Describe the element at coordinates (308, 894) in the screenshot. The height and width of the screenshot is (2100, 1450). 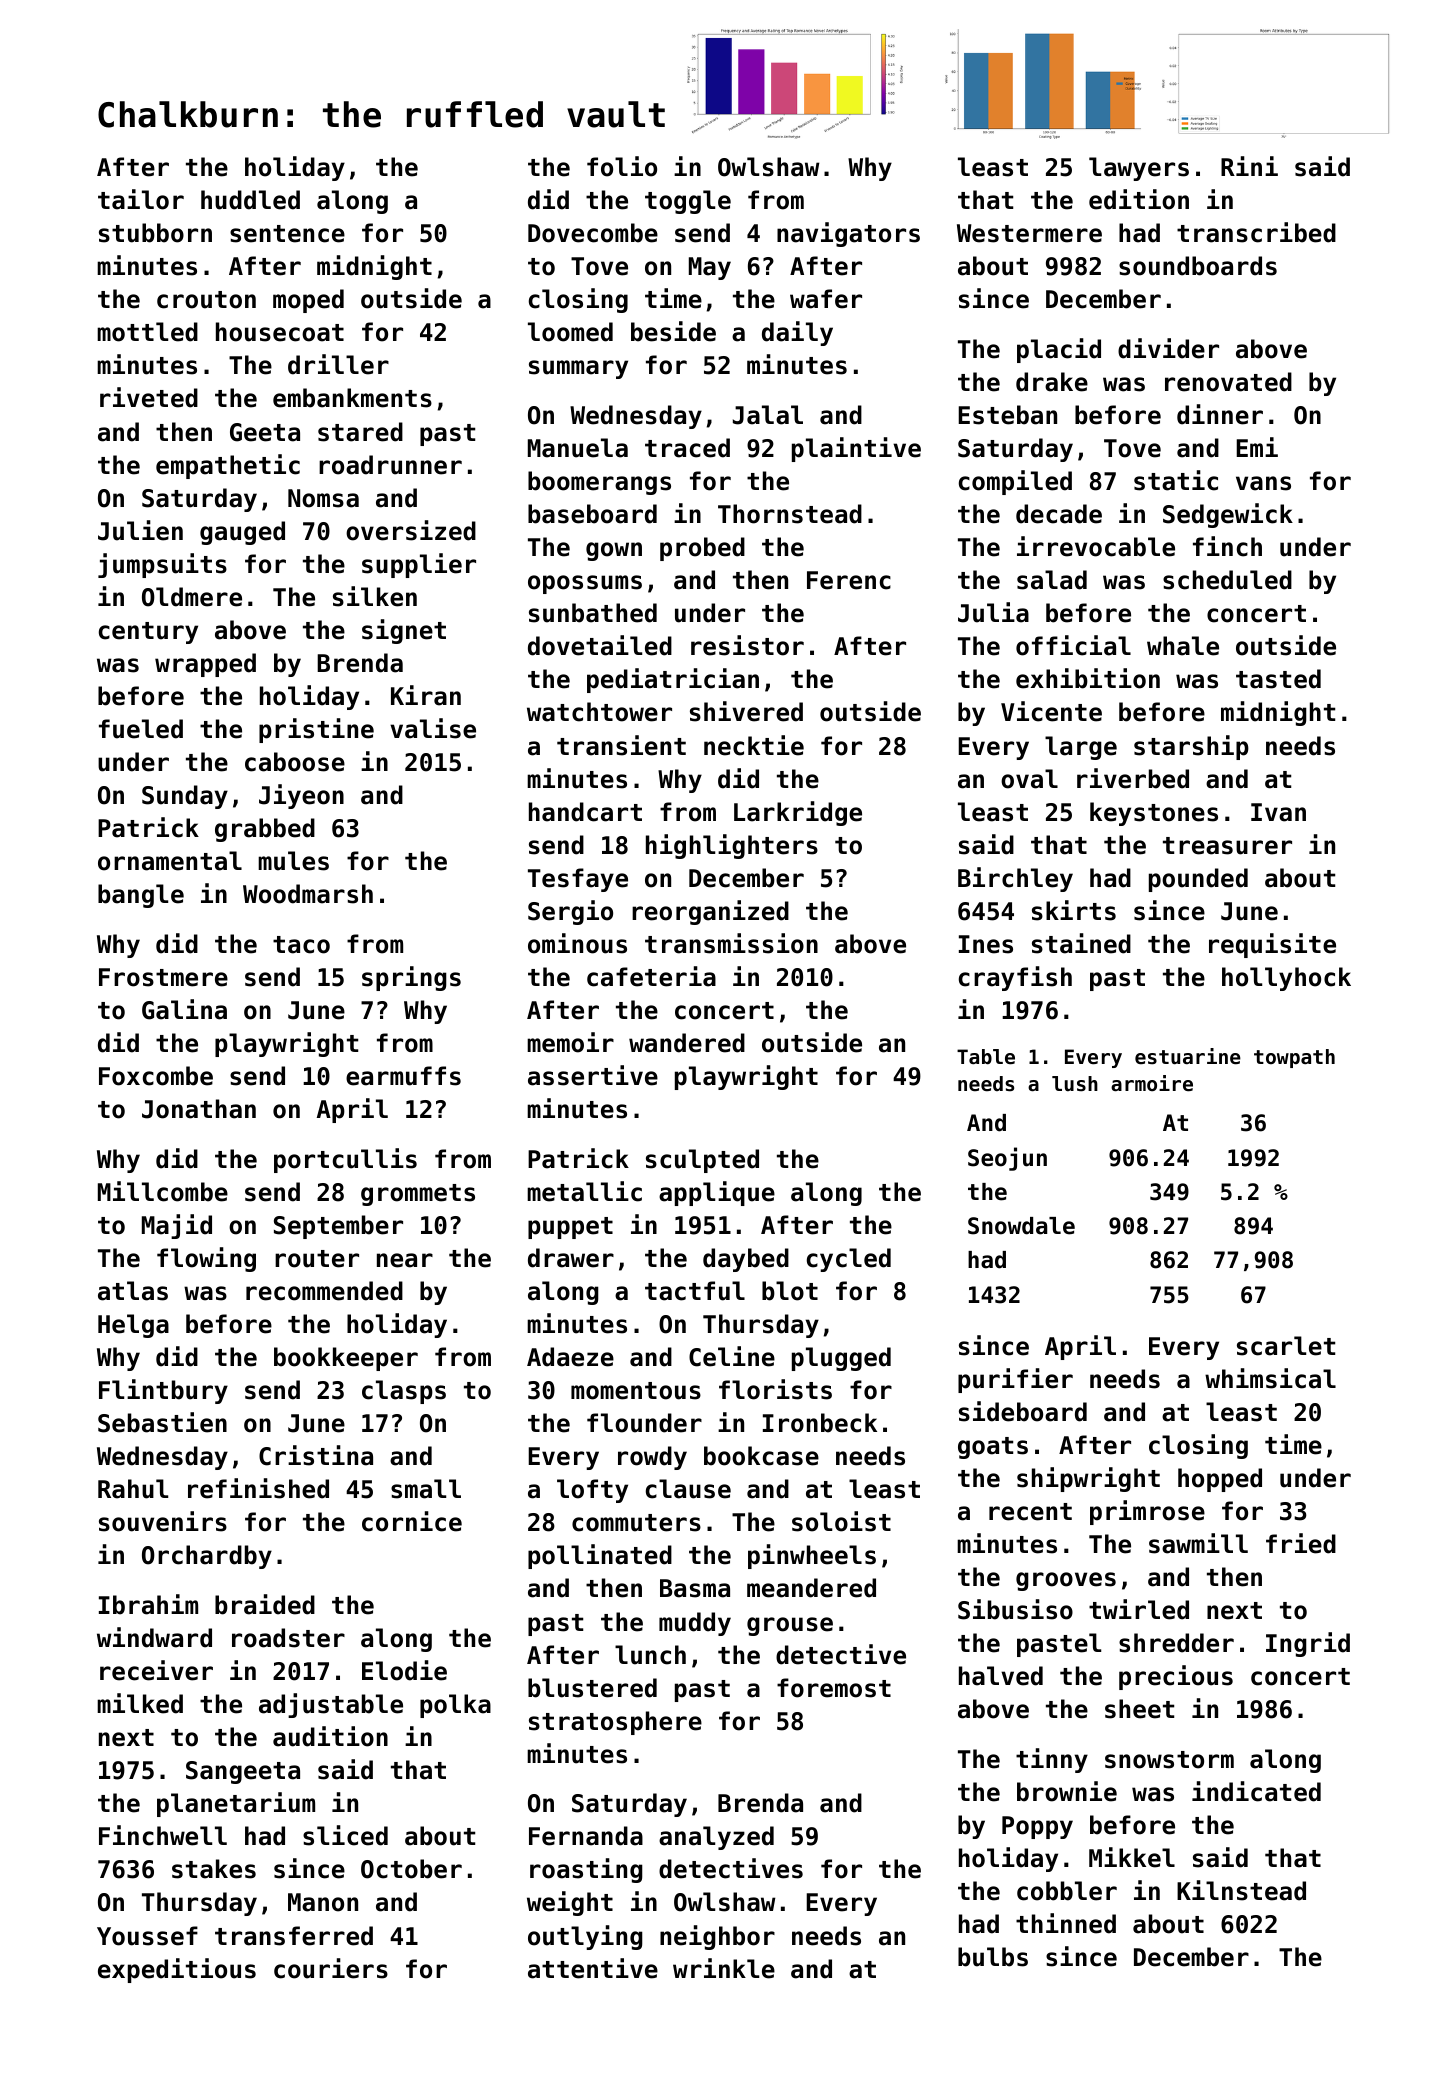
I see `Woodmarsh` at that location.
